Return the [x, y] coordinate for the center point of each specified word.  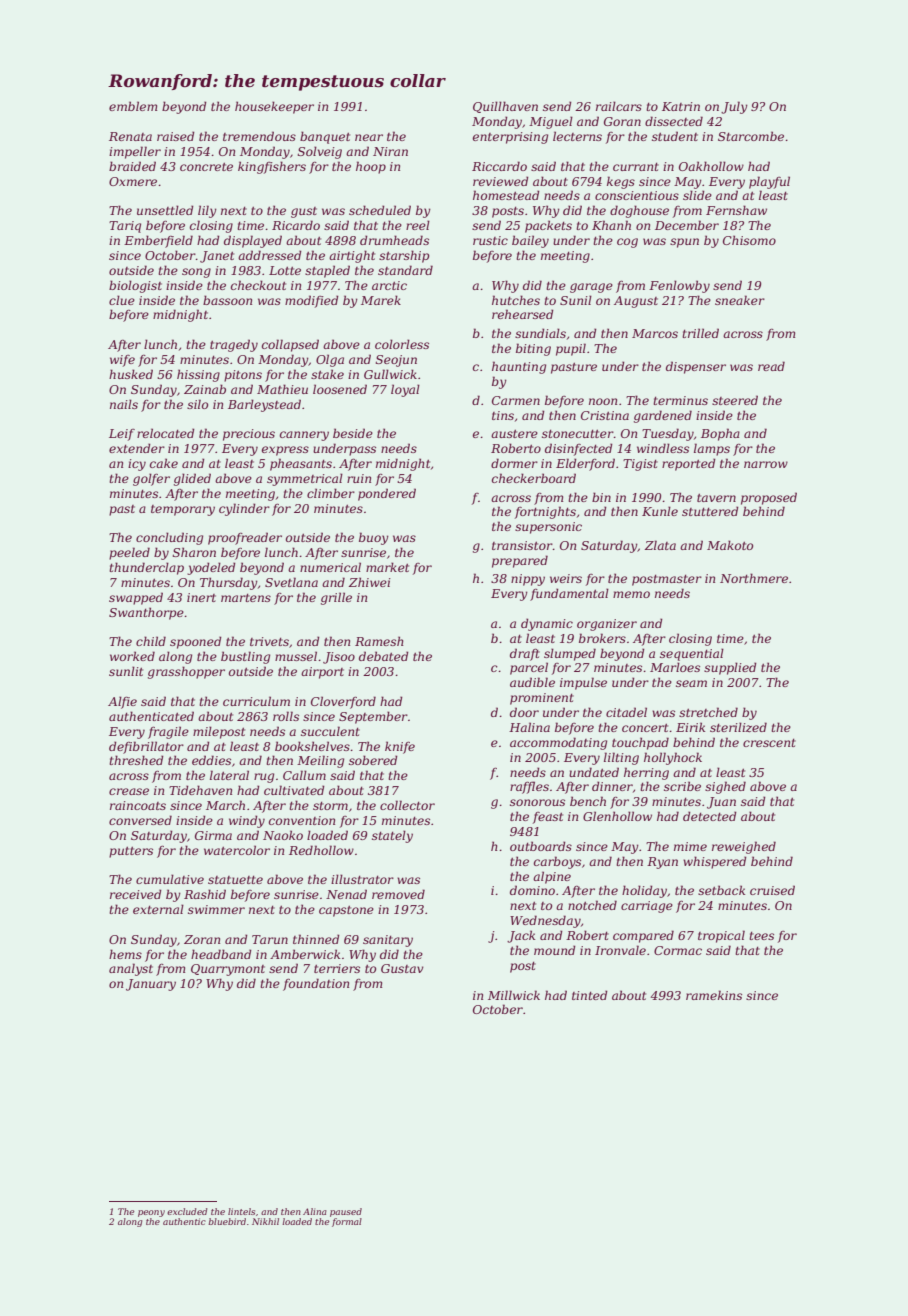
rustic [490, 240]
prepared [520, 561]
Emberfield [158, 241]
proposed [769, 498]
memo [631, 594]
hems [125, 954]
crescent [769, 743]
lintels [241, 1211]
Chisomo [749, 240]
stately [392, 836]
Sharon [194, 552]
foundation [316, 984]
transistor [522, 545]
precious [249, 435]
